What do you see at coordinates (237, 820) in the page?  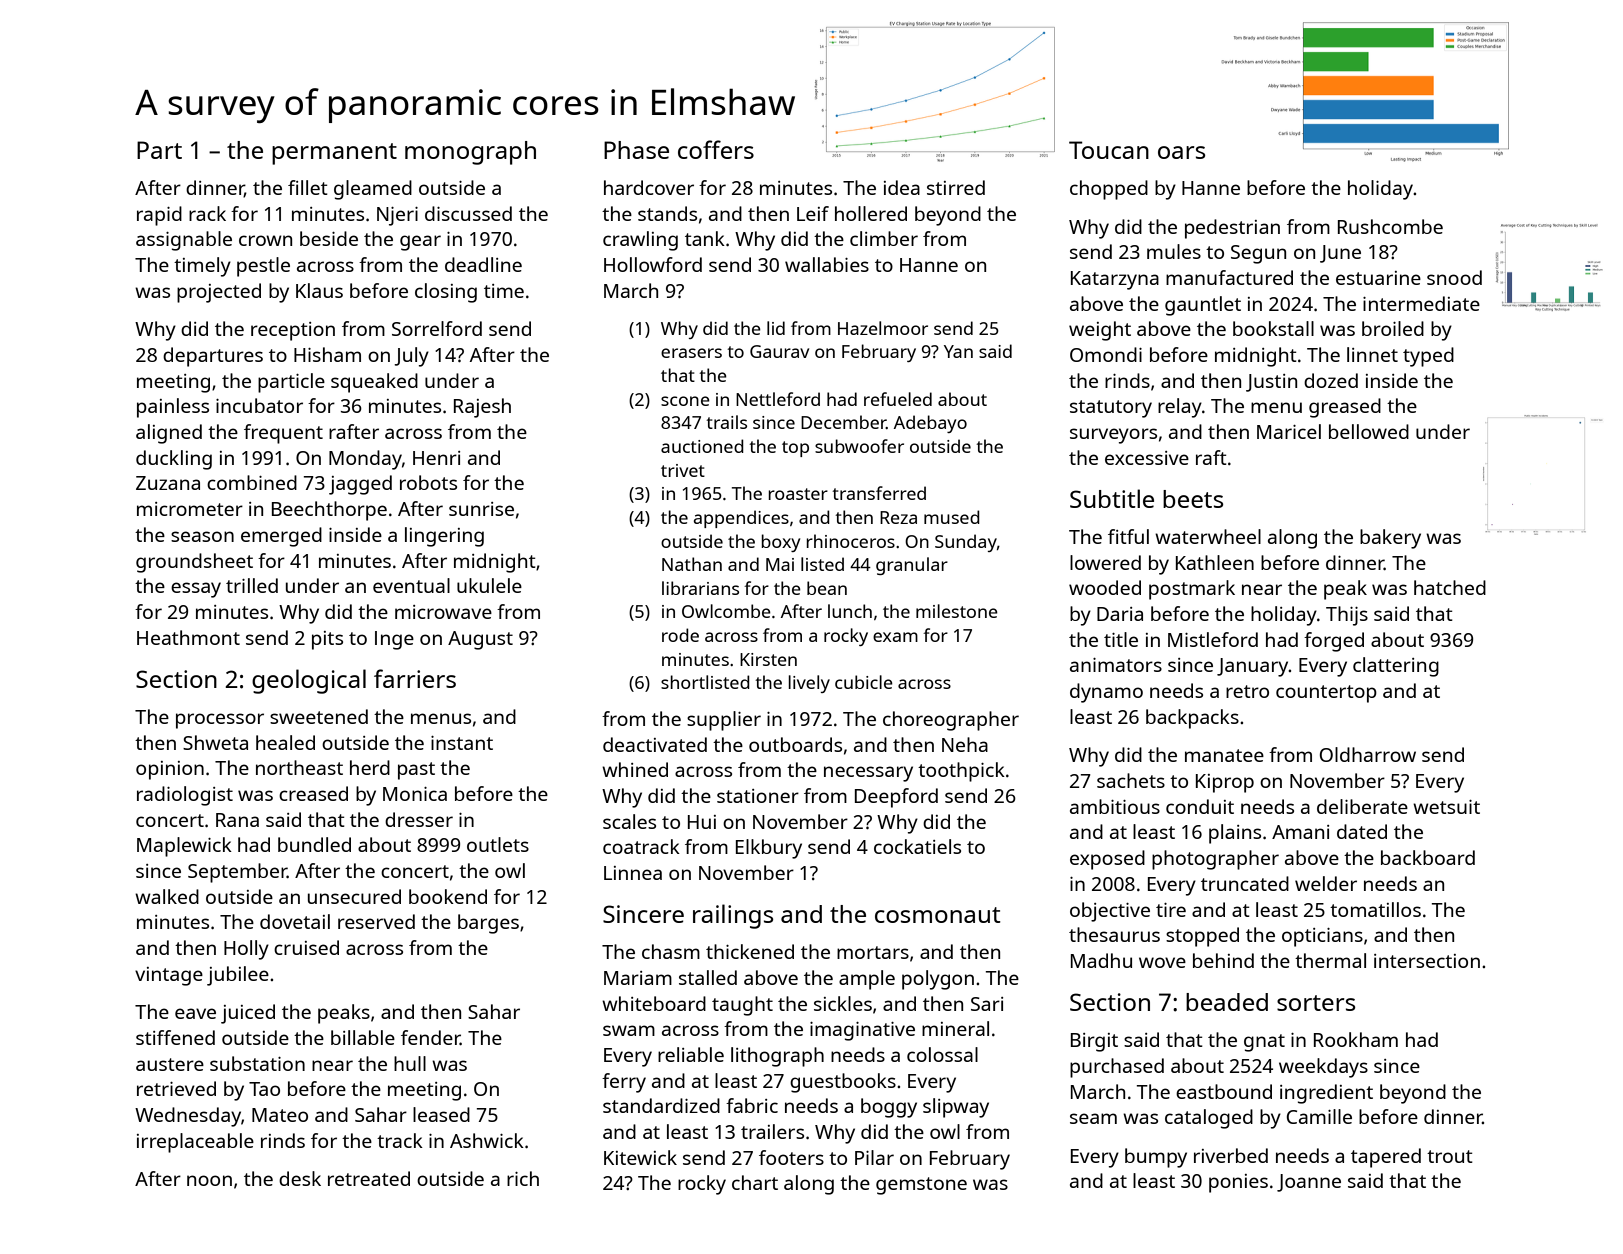 I see `Rana` at bounding box center [237, 820].
